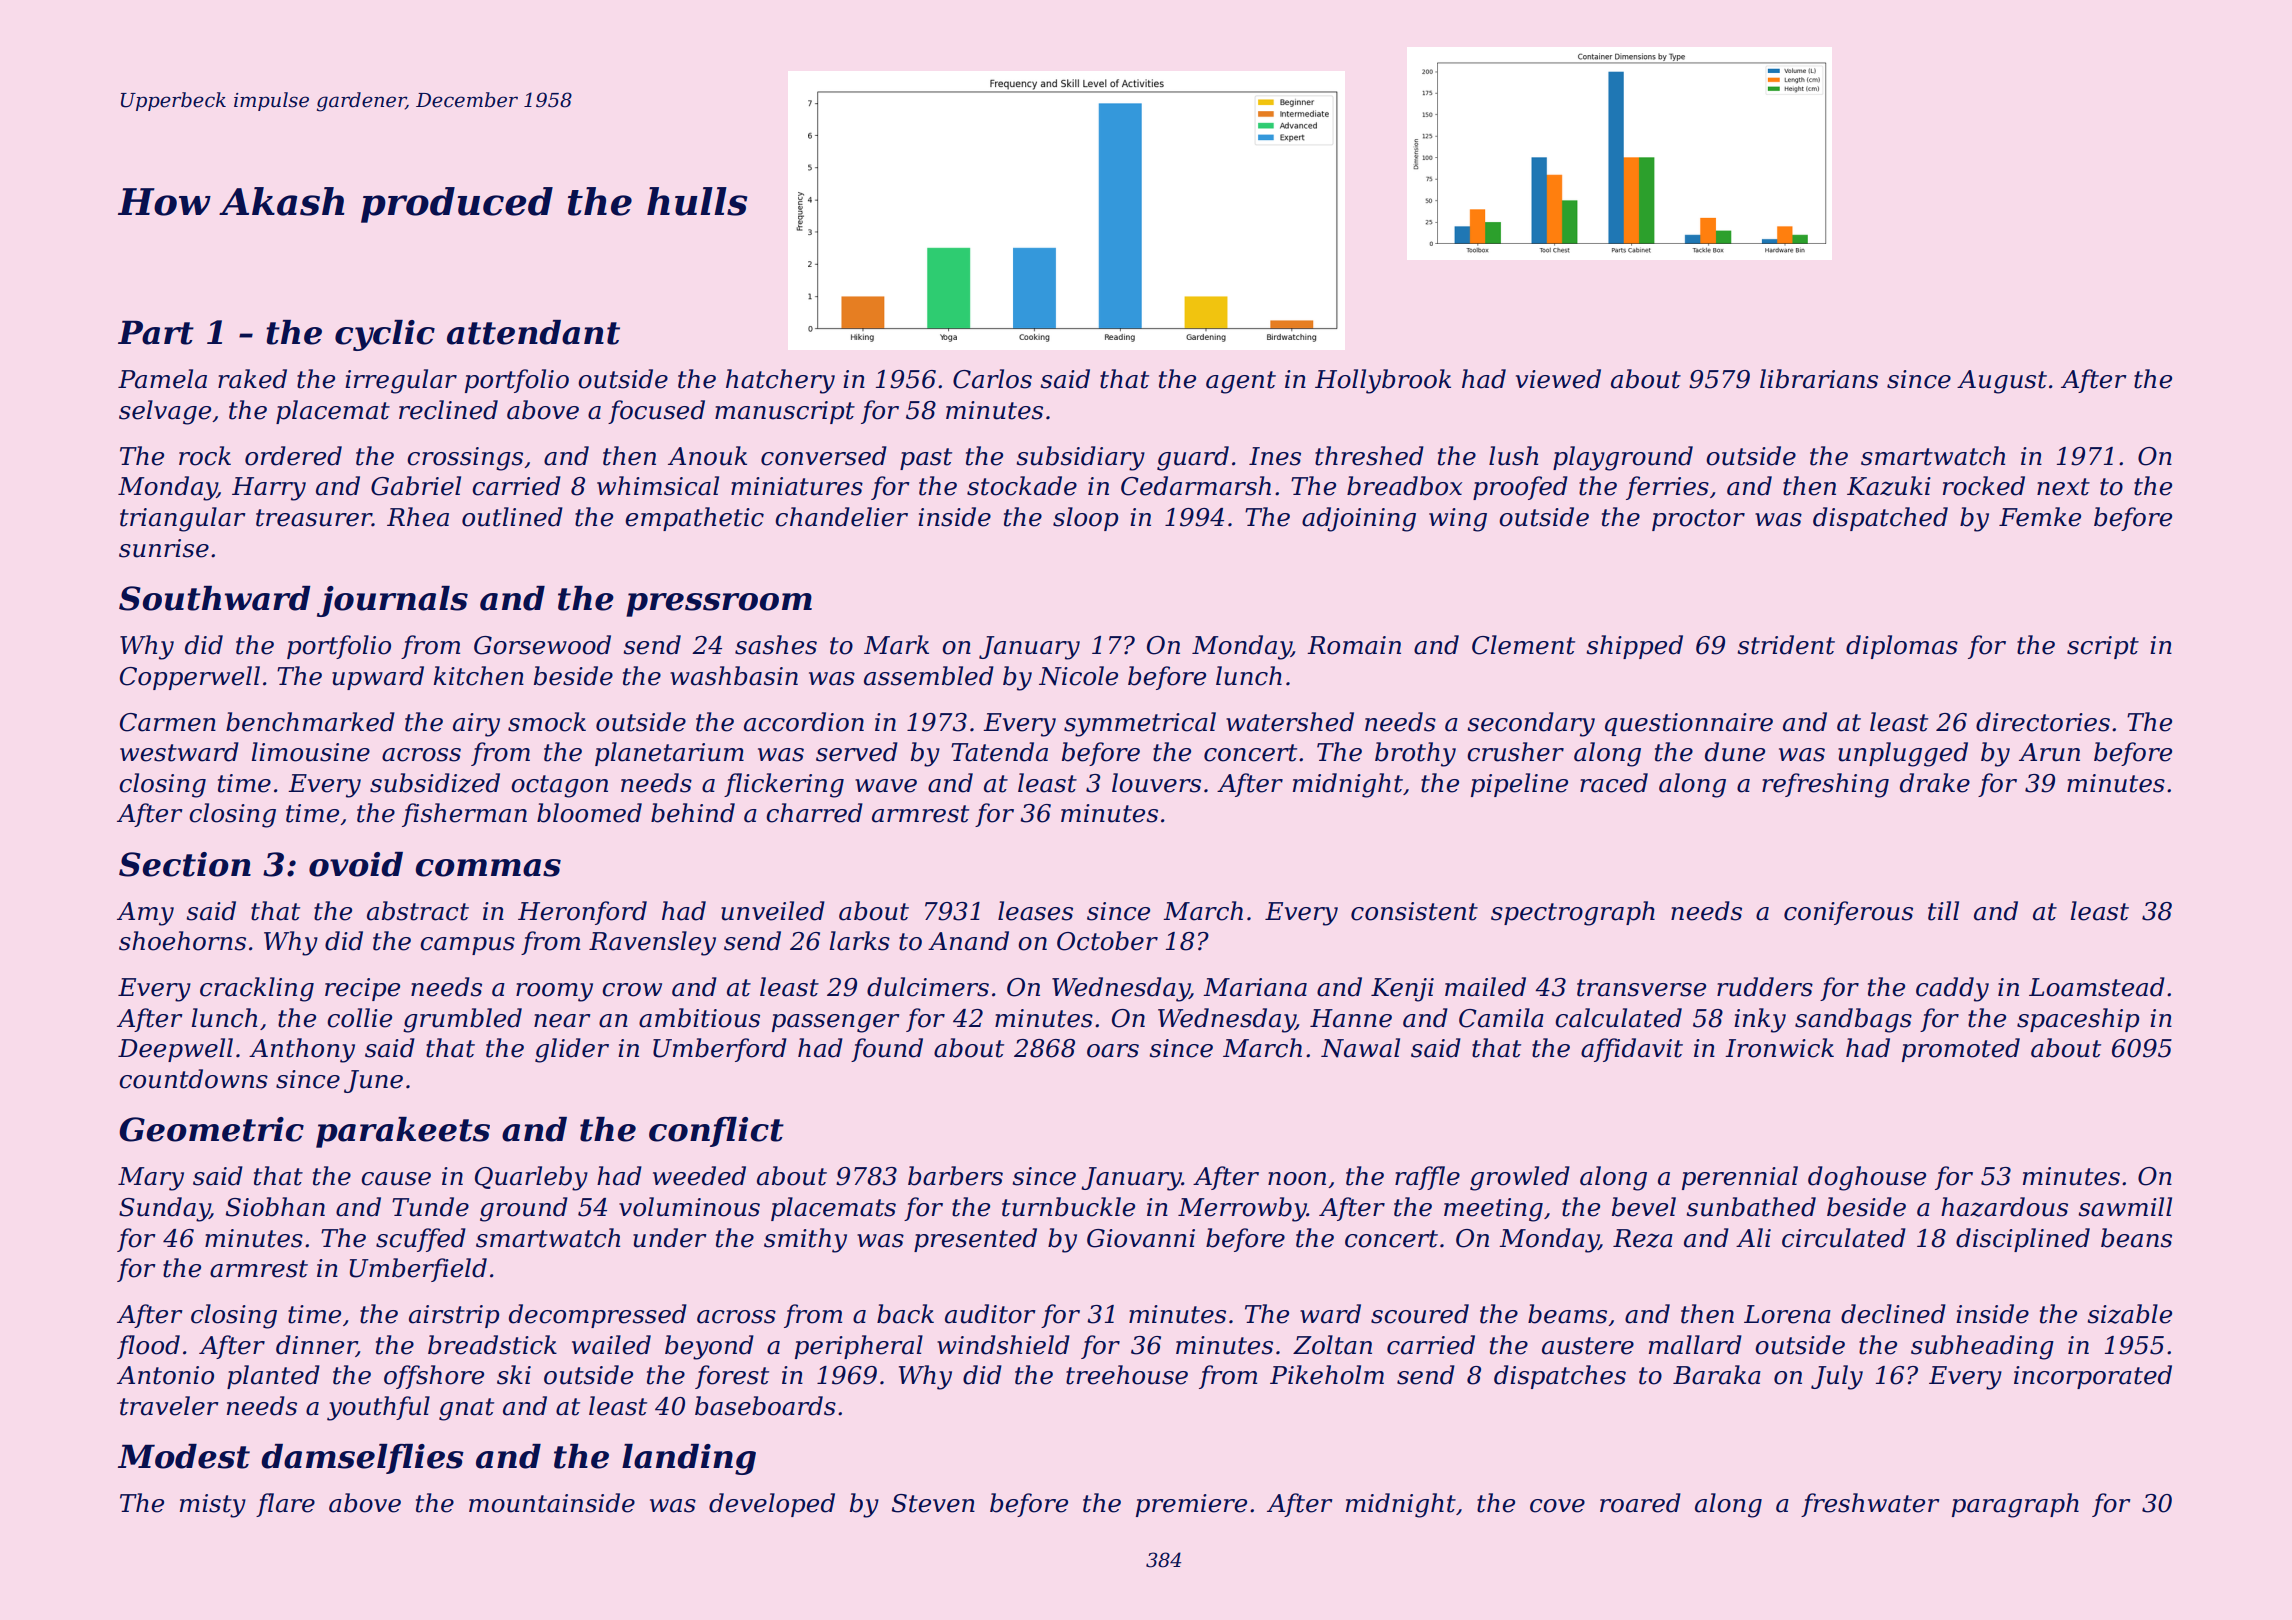 The image size is (2292, 1620). Describe the element at coordinates (1420, 1314) in the image. I see `scoured` at that location.
